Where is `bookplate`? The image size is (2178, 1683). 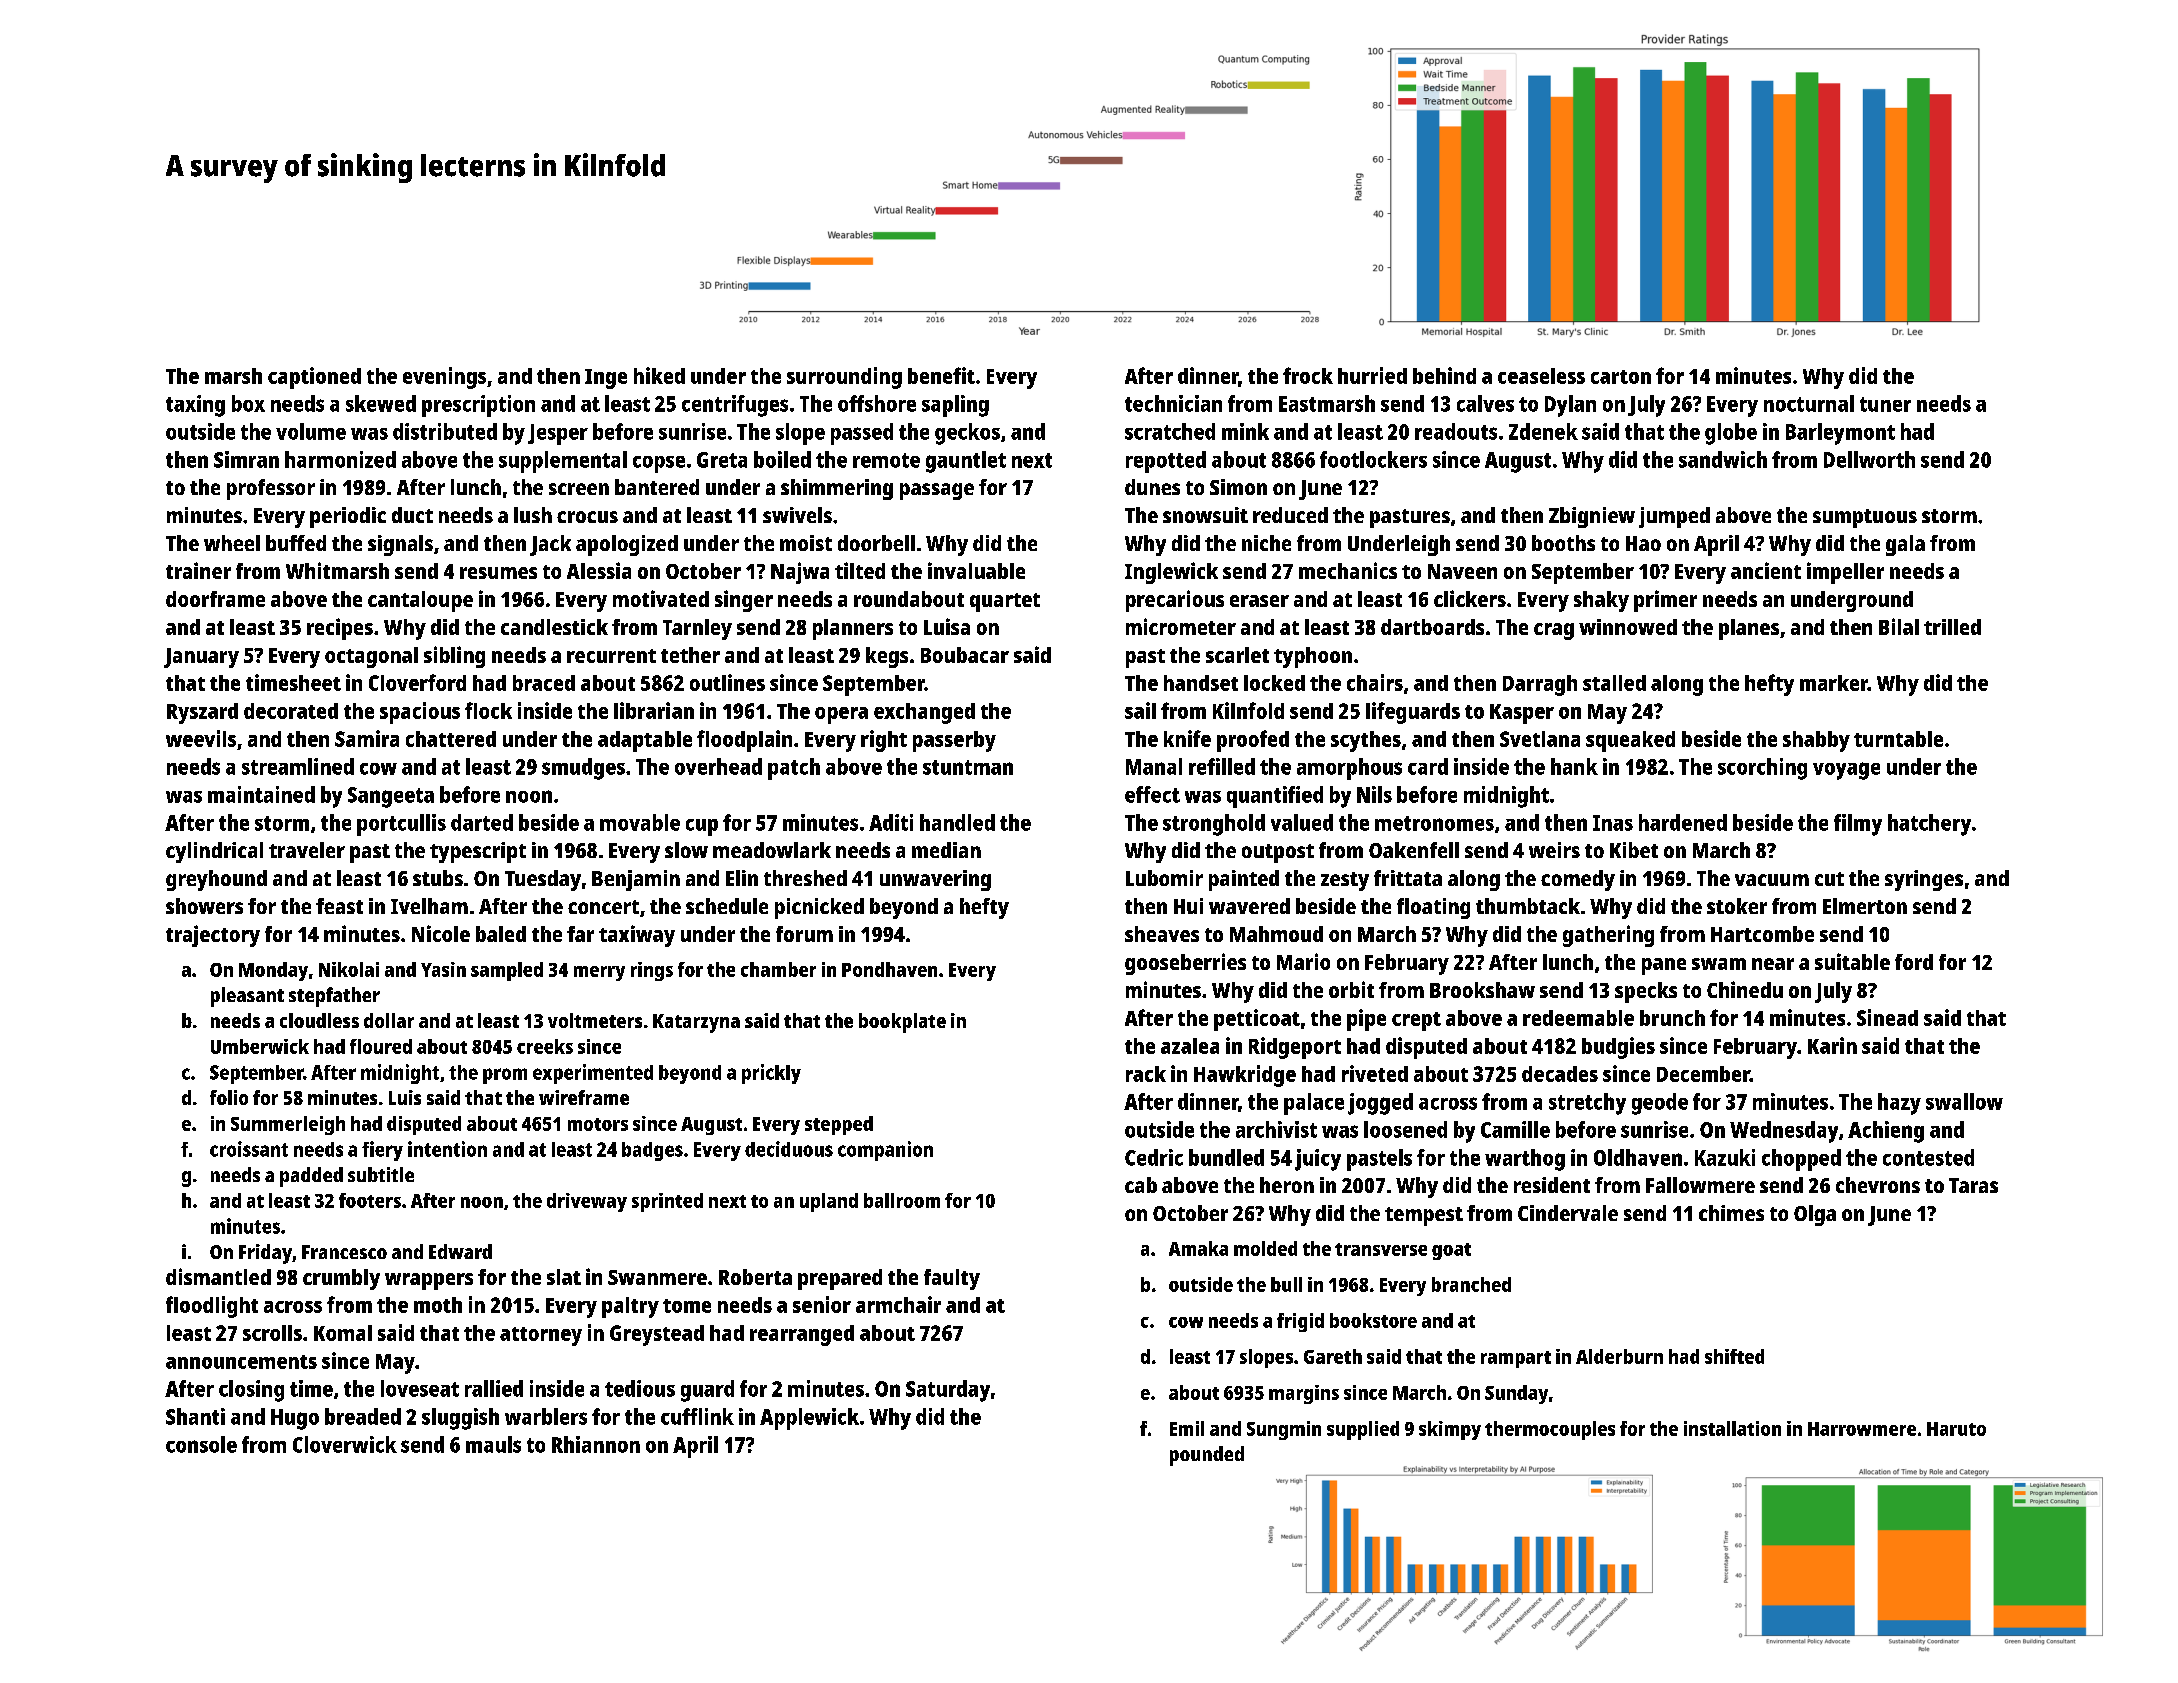
bookplate is located at coordinates (902, 1023).
